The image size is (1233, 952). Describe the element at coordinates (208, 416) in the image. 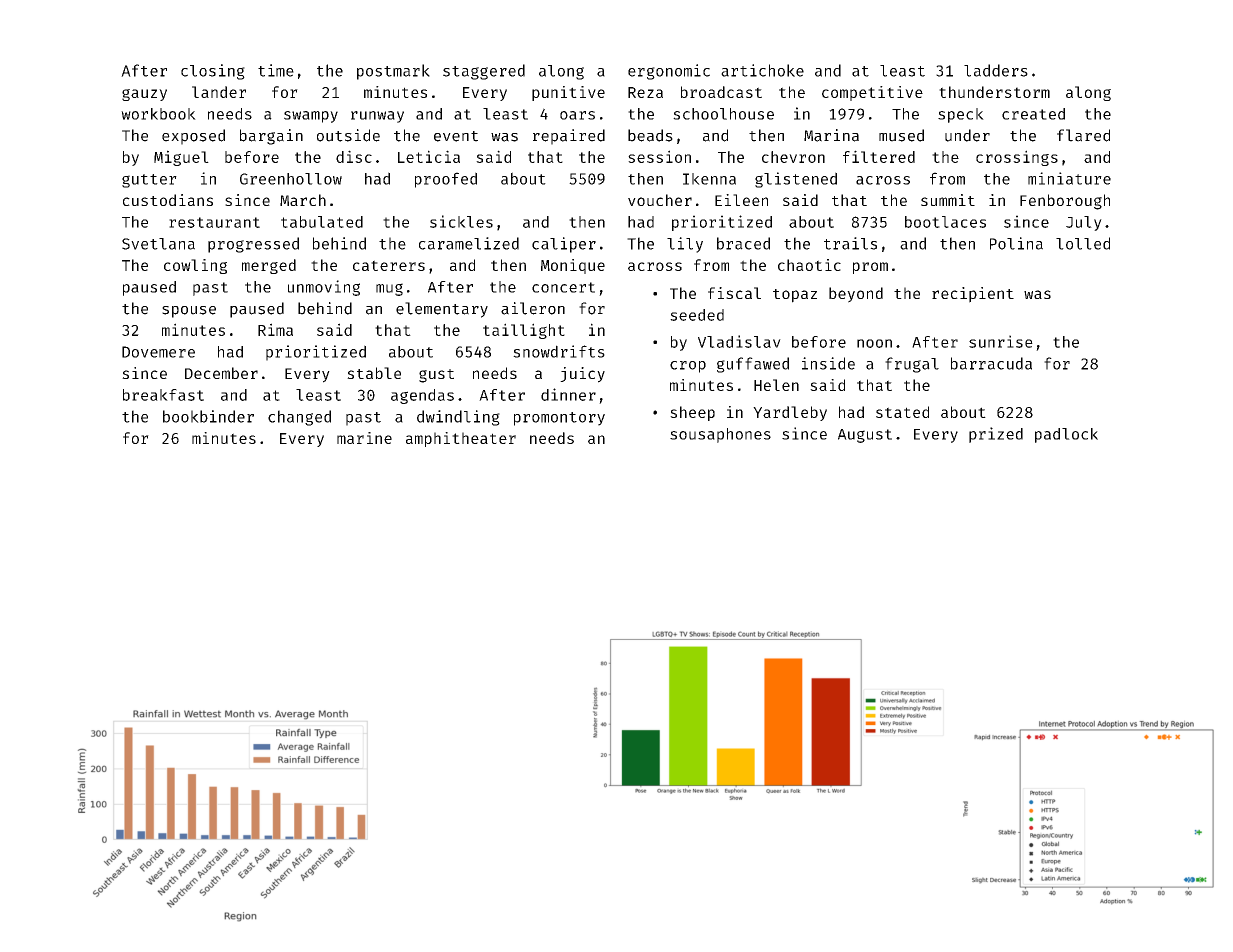

I see `bookbinder` at that location.
